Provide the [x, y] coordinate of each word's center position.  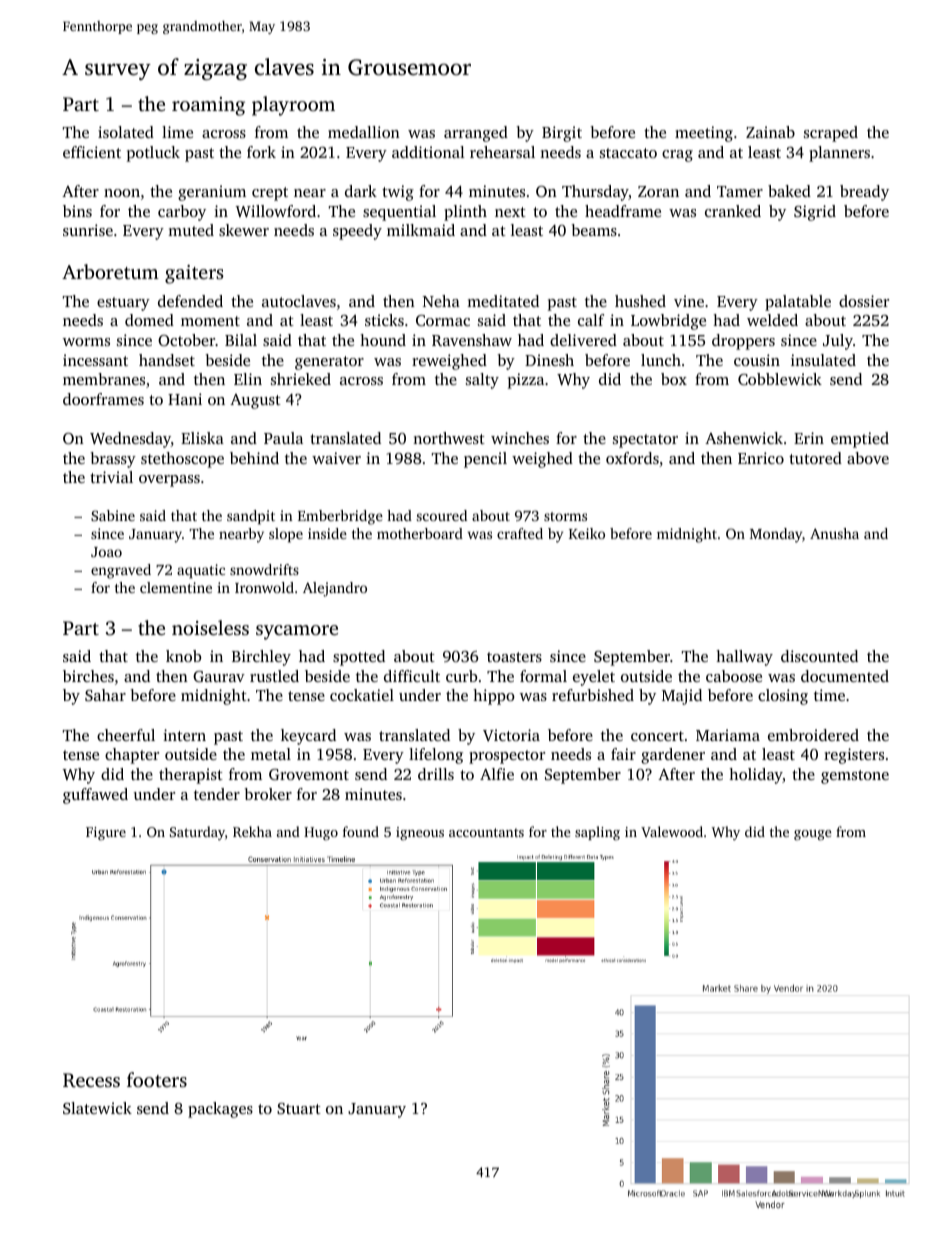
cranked [733, 211]
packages [220, 1110]
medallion [364, 132]
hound [383, 340]
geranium [212, 193]
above [868, 458]
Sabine [113, 515]
